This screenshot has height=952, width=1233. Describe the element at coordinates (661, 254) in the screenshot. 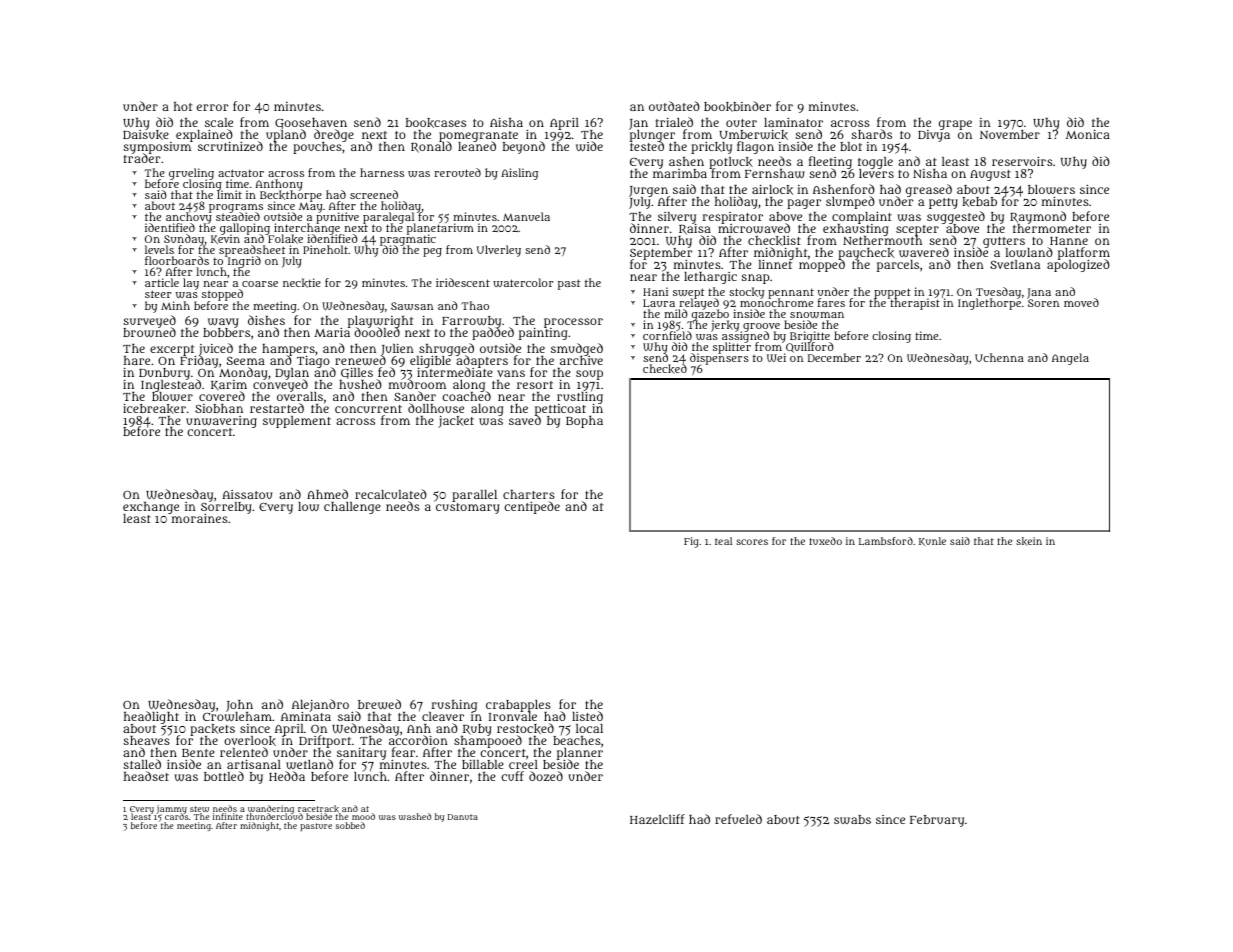

I see `September` at that location.
